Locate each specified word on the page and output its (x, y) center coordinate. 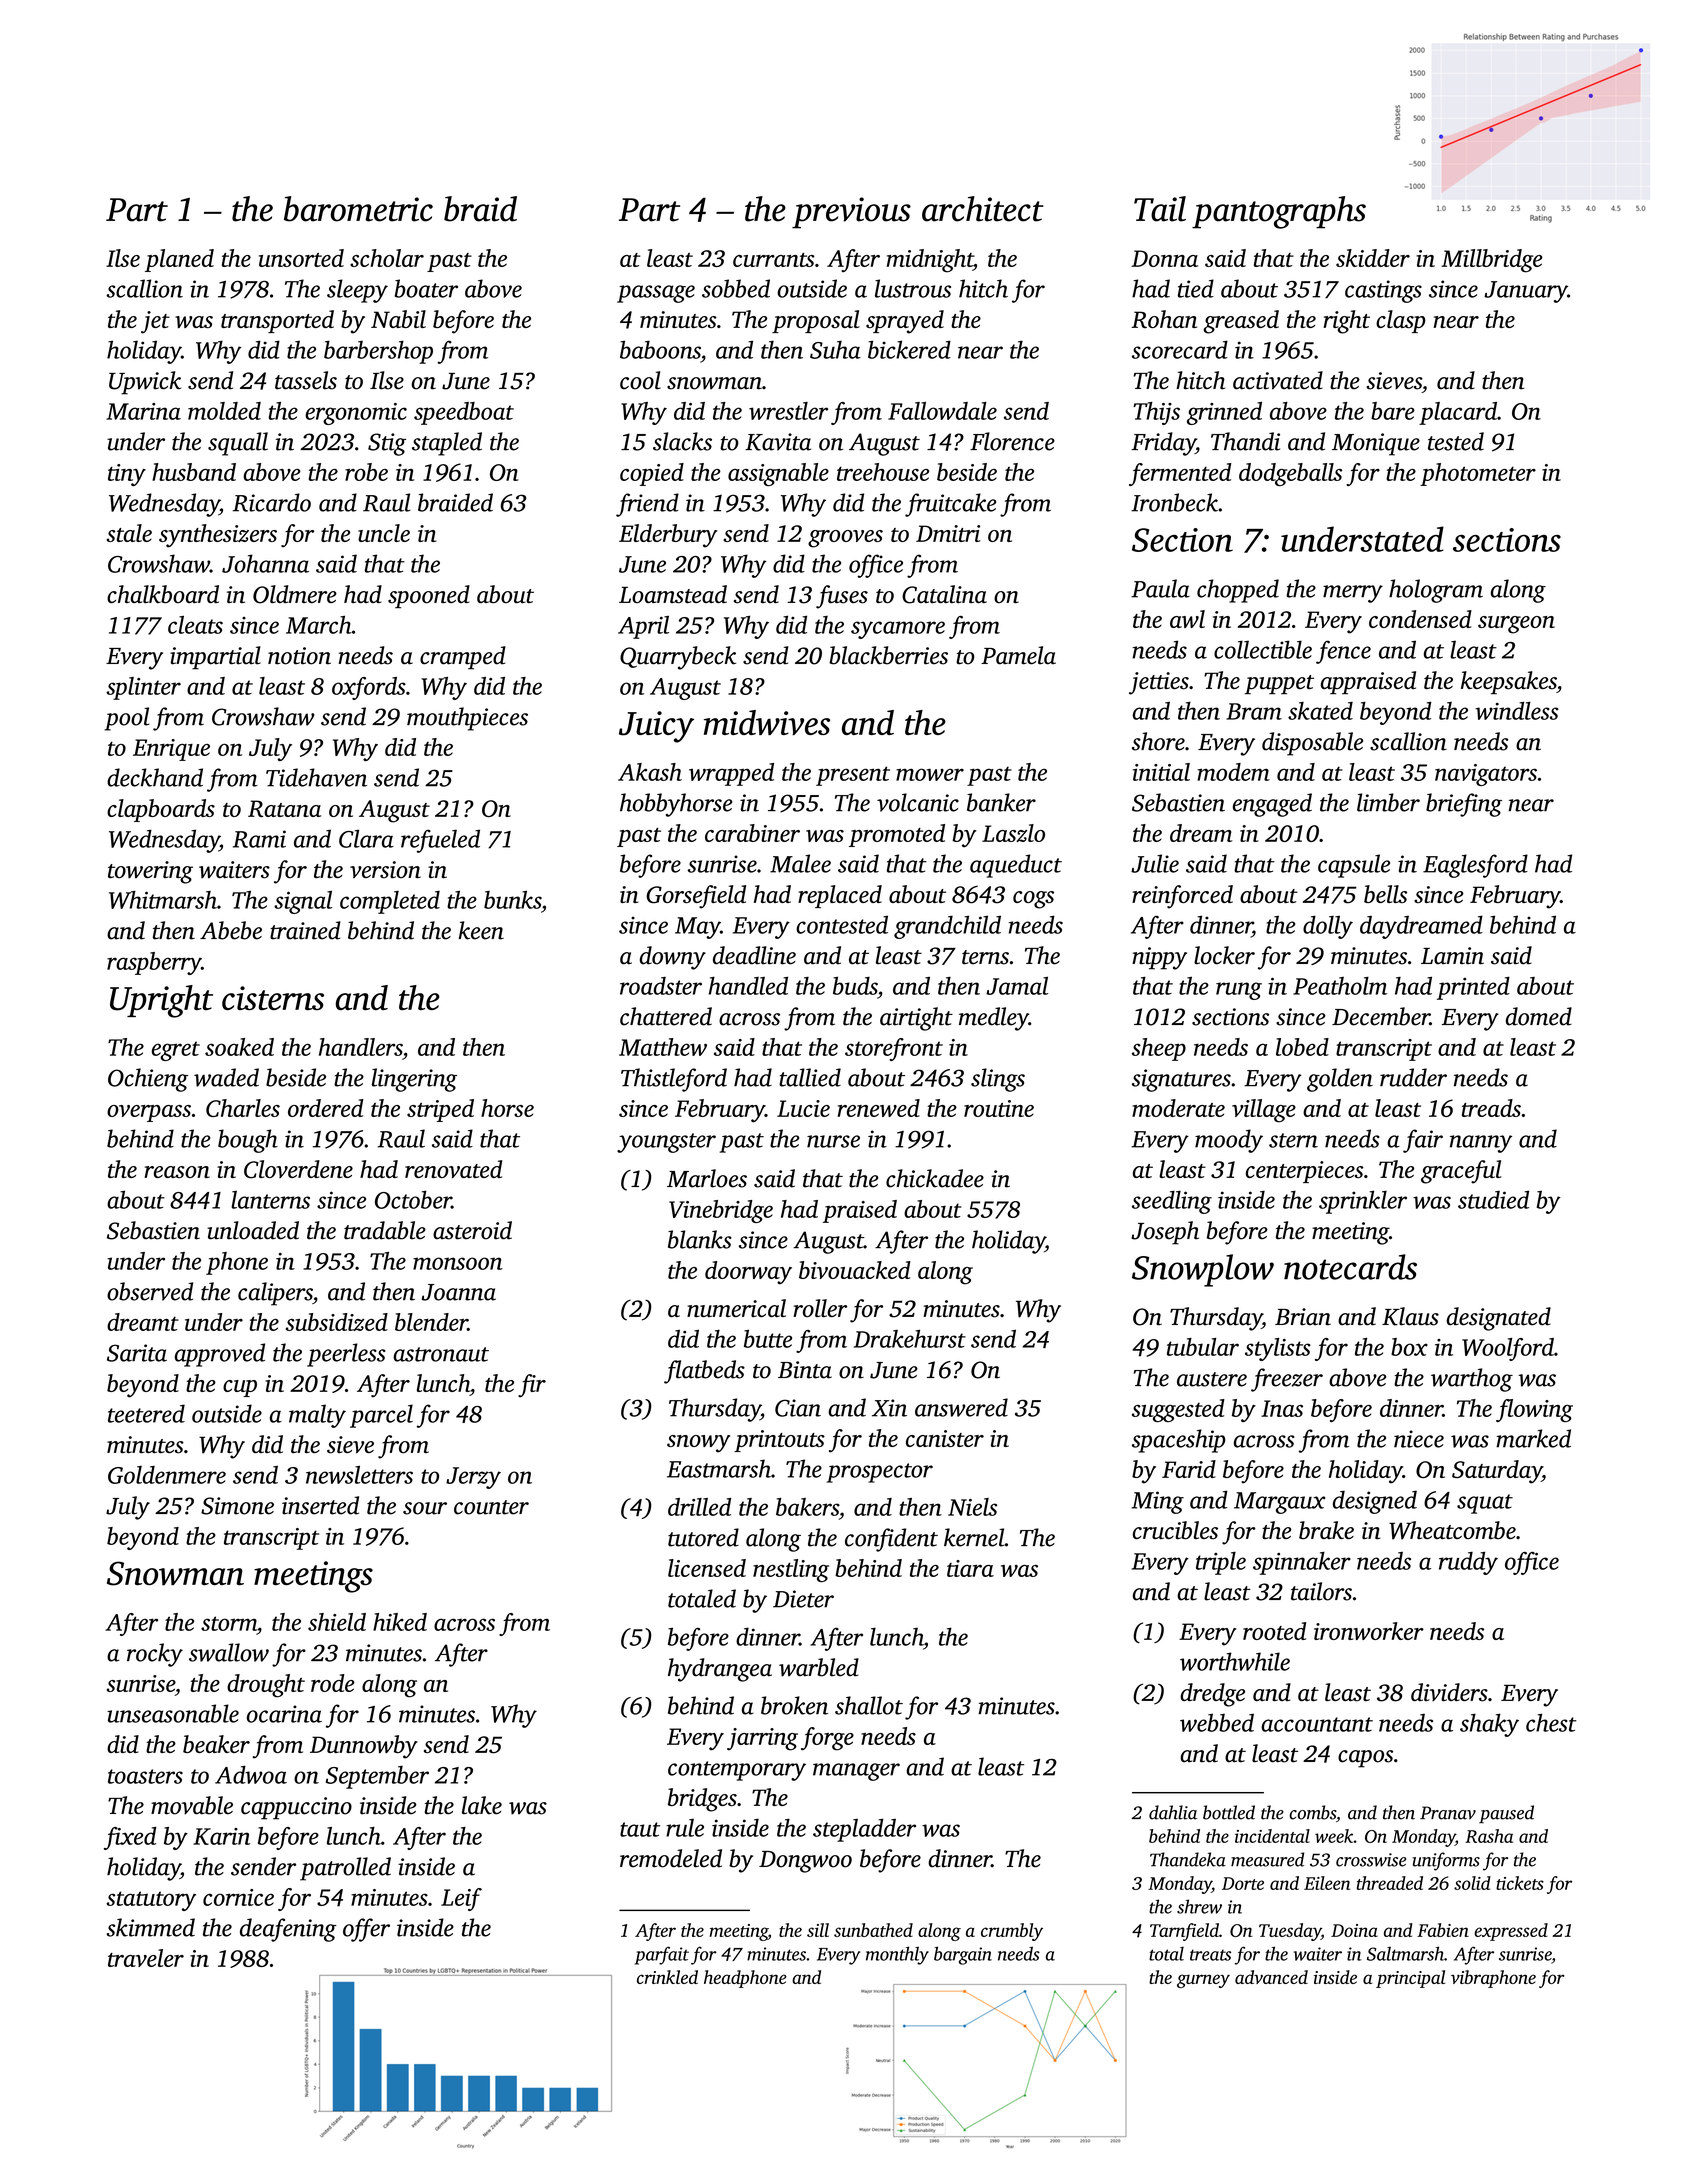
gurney (1203, 1981)
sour (425, 1508)
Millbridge (1492, 261)
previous (851, 213)
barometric (358, 209)
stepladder (864, 1830)
